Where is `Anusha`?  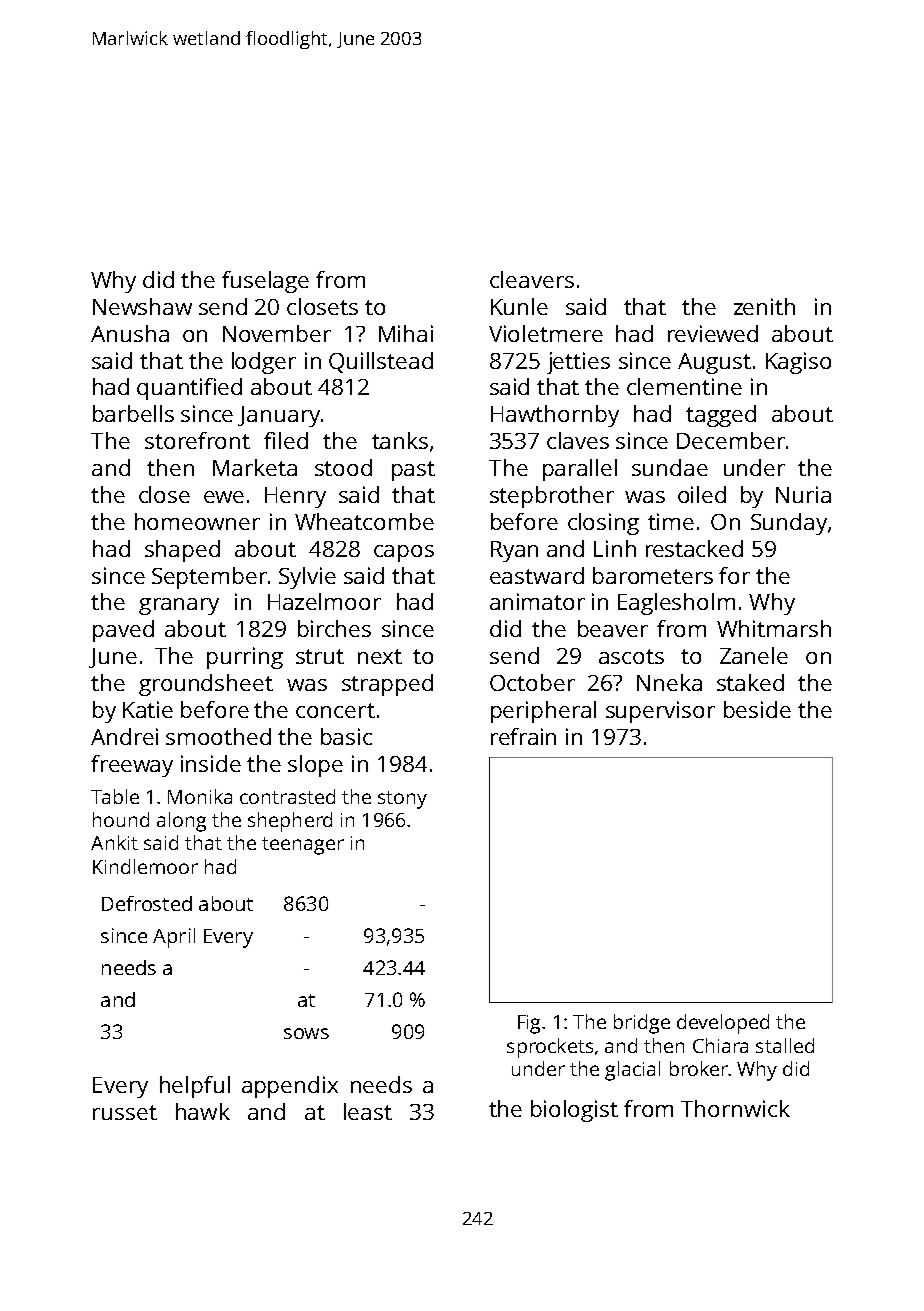 Anusha is located at coordinates (130, 333).
